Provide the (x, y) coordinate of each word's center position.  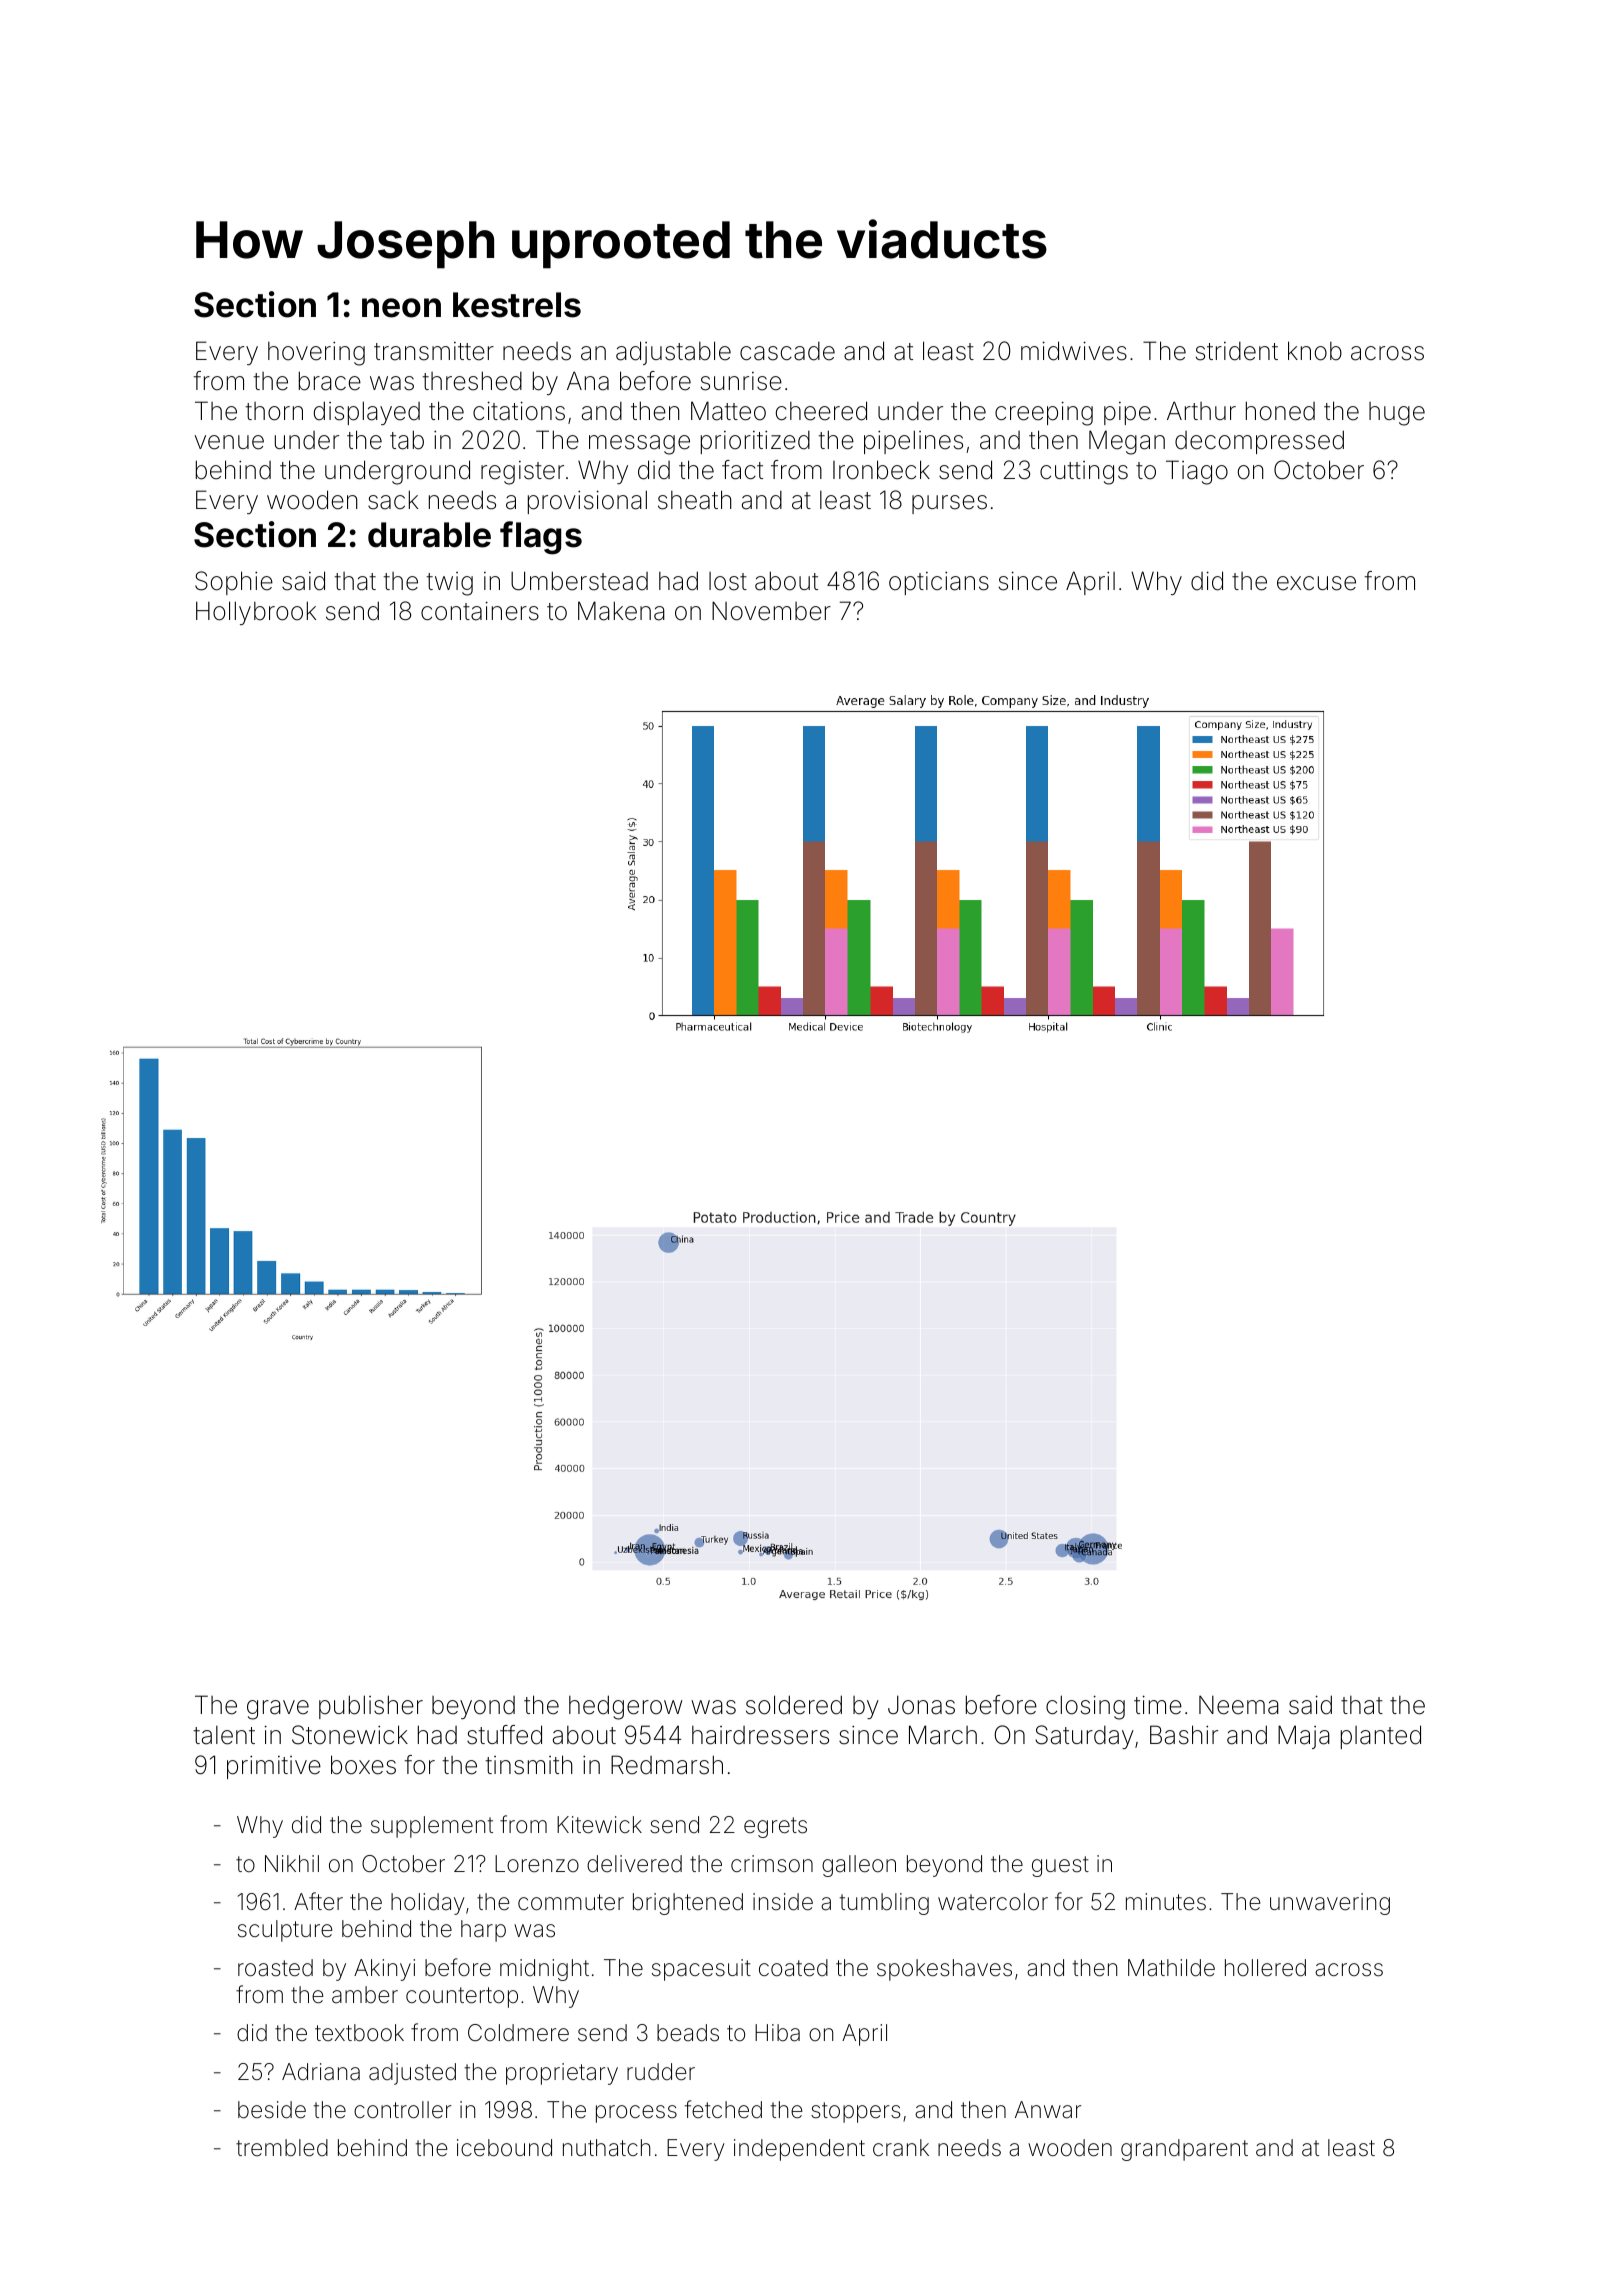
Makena (621, 611)
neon (401, 308)
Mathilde (1171, 1968)
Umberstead (579, 581)
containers (480, 611)
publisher (371, 1707)
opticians (939, 583)
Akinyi (384, 1970)
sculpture (285, 1931)
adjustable (673, 353)
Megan (1127, 442)
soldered (794, 1705)
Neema (1239, 1705)
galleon (859, 1866)
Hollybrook (256, 613)
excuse (1316, 583)
